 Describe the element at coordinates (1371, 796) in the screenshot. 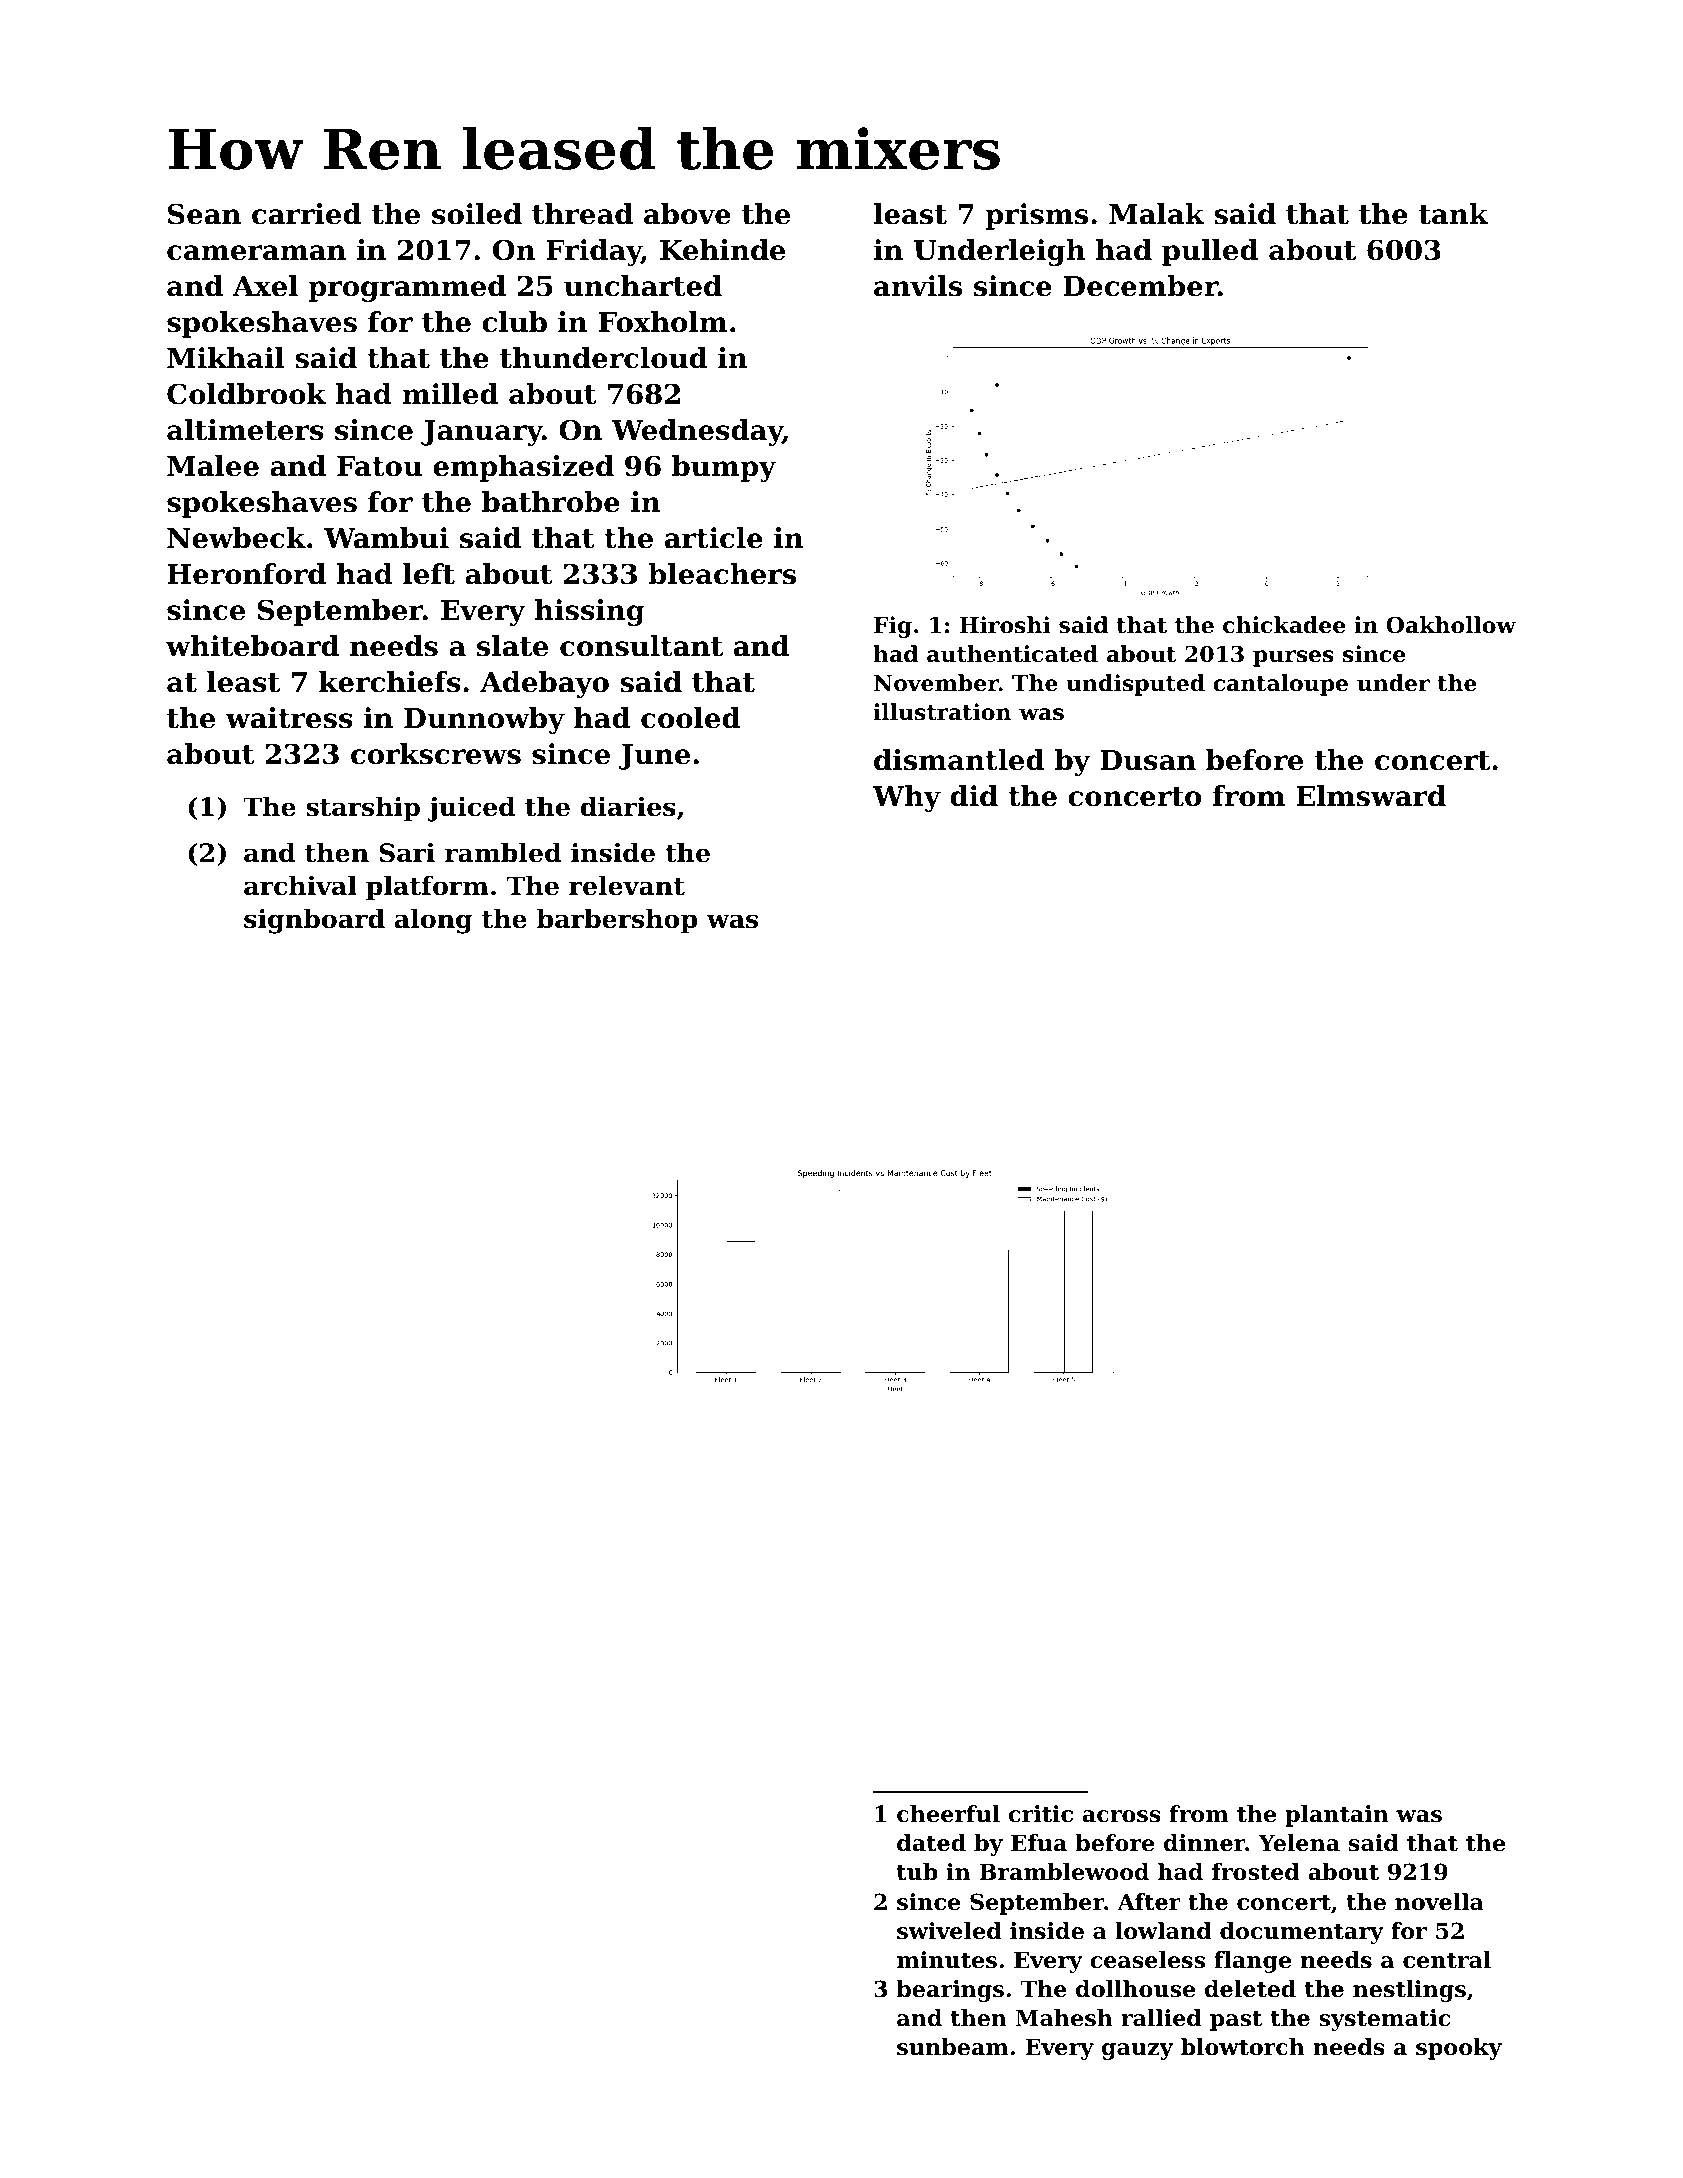

I see `Elmsward` at that location.
